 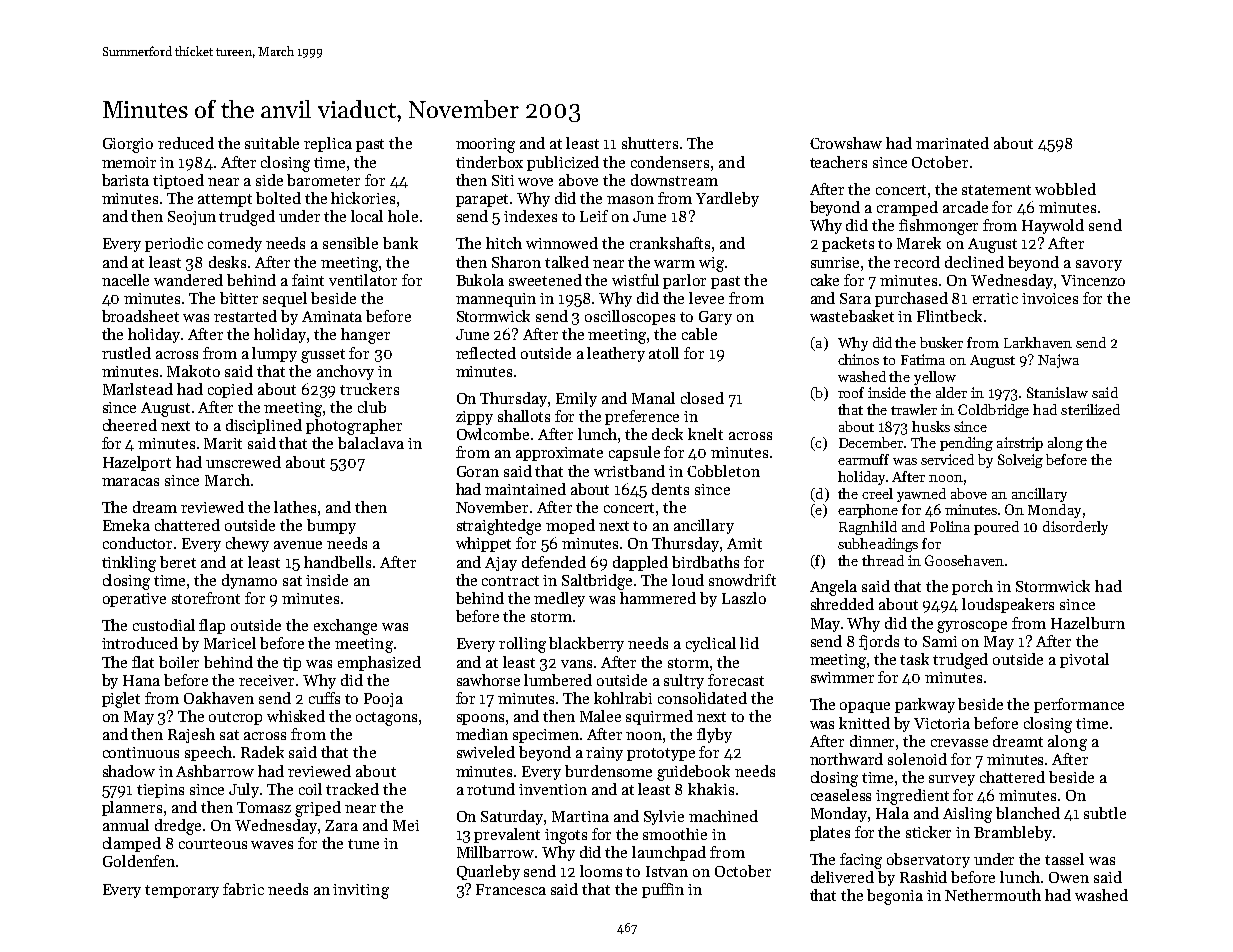 What do you see at coordinates (659, 717) in the screenshot?
I see `squirmed` at bounding box center [659, 717].
